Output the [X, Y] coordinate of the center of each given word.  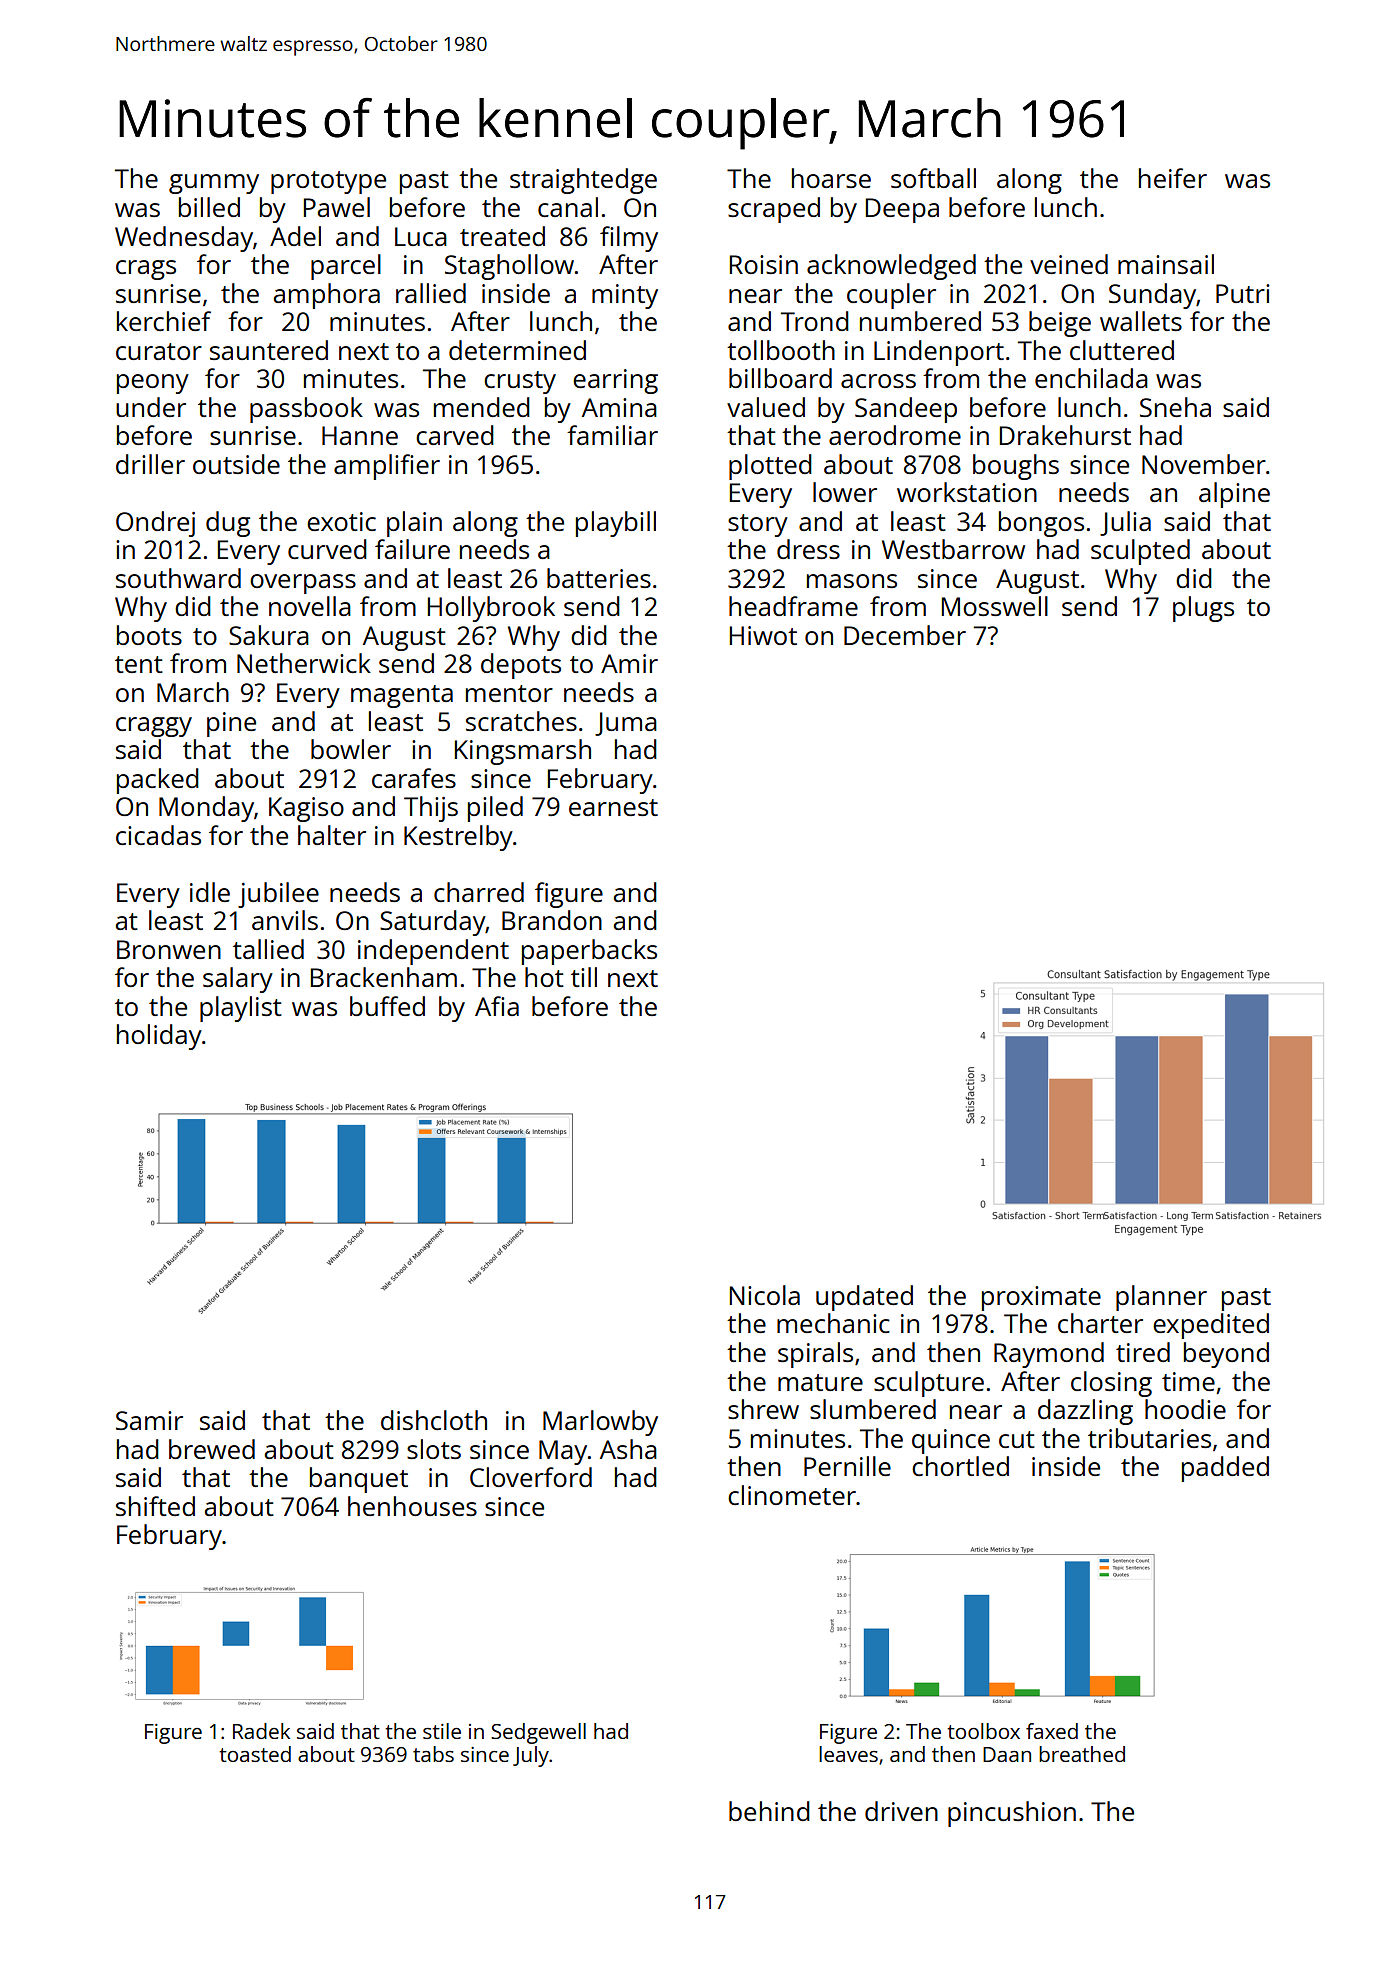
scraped [774, 210]
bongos [1041, 524]
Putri [1242, 293]
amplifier [387, 467]
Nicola [765, 1295]
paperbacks [589, 952]
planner [1161, 1298]
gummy [214, 184]
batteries [599, 578]
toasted [255, 1754]
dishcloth [434, 1420]
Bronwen [169, 949]
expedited [1211, 1326]
